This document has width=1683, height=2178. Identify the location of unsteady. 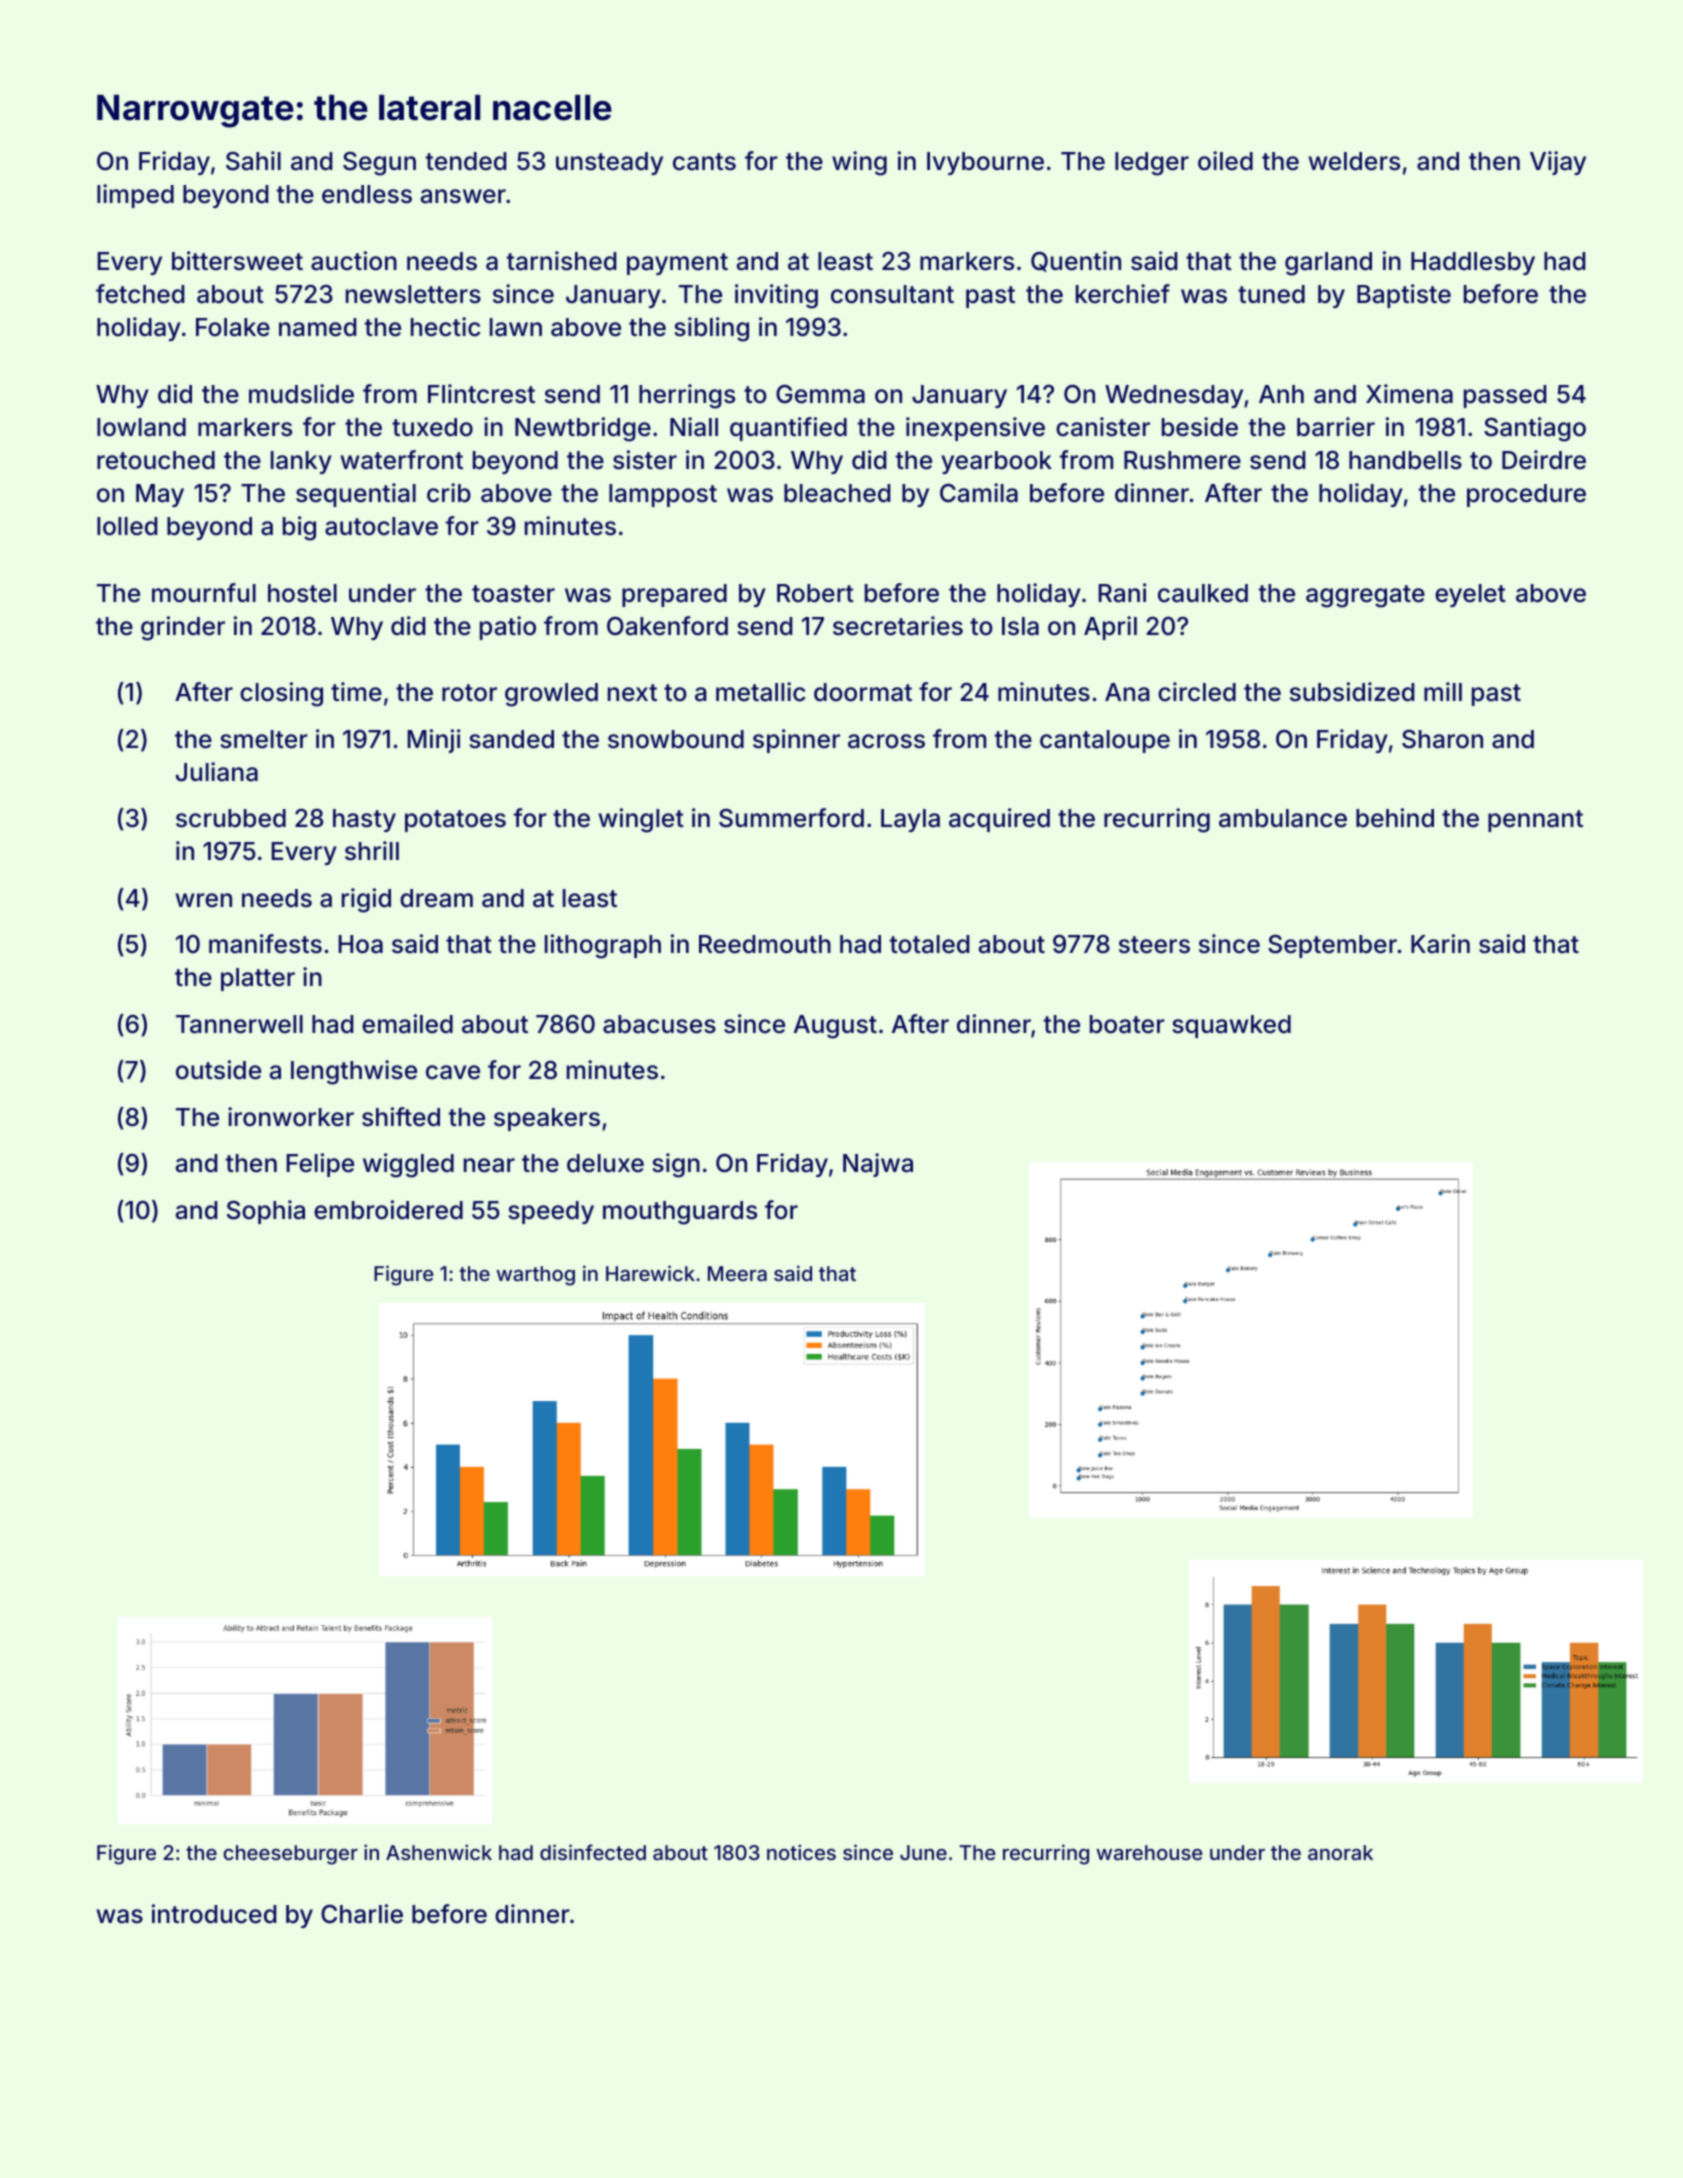
(609, 163).
